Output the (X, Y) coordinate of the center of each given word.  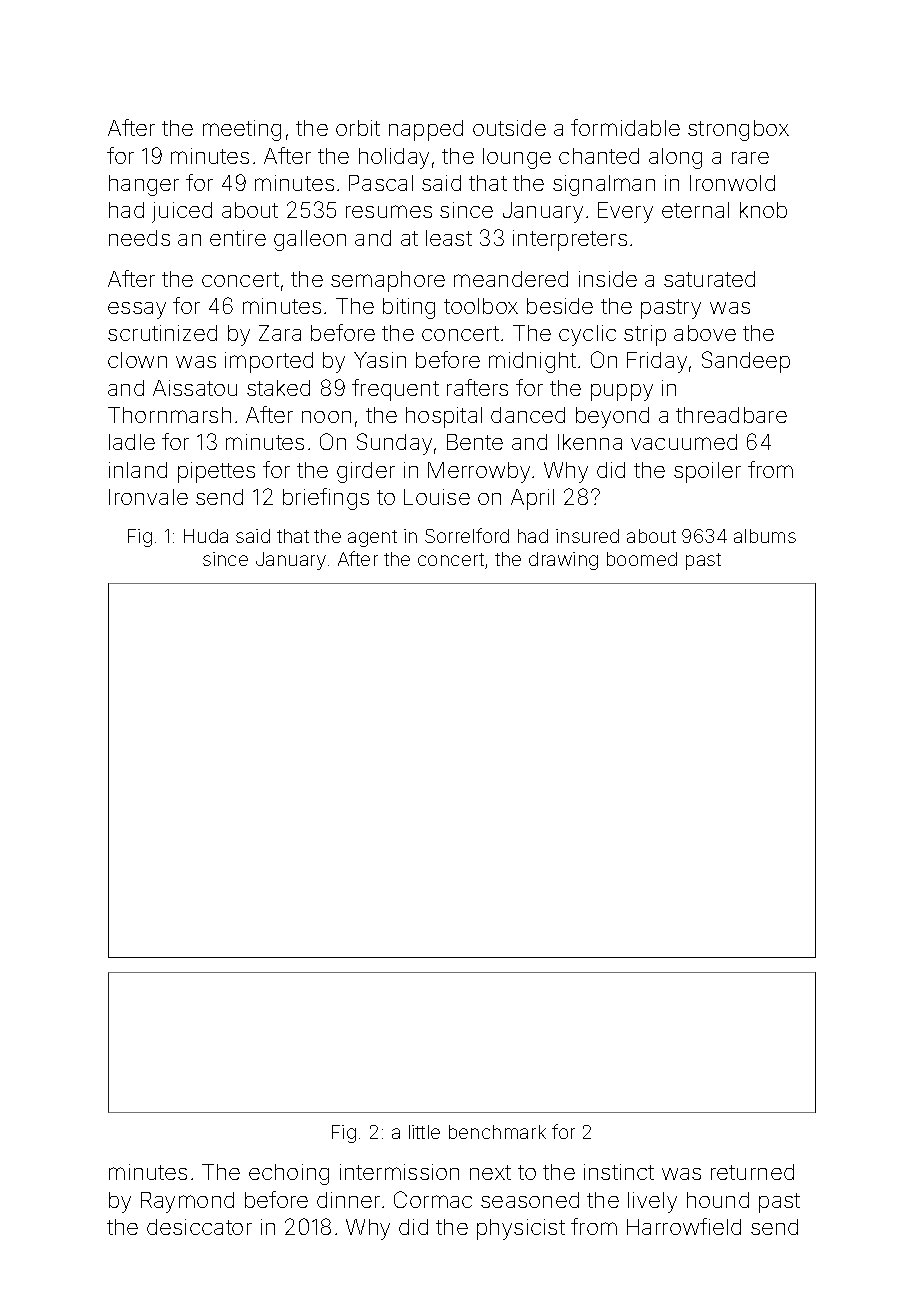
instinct (619, 1172)
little (424, 1132)
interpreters (570, 240)
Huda (206, 536)
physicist (521, 1229)
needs (139, 238)
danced (528, 415)
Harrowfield (684, 1226)
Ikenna (590, 442)
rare (750, 158)
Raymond (187, 1202)
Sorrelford (467, 535)
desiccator (199, 1227)
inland (138, 470)
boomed (642, 559)
